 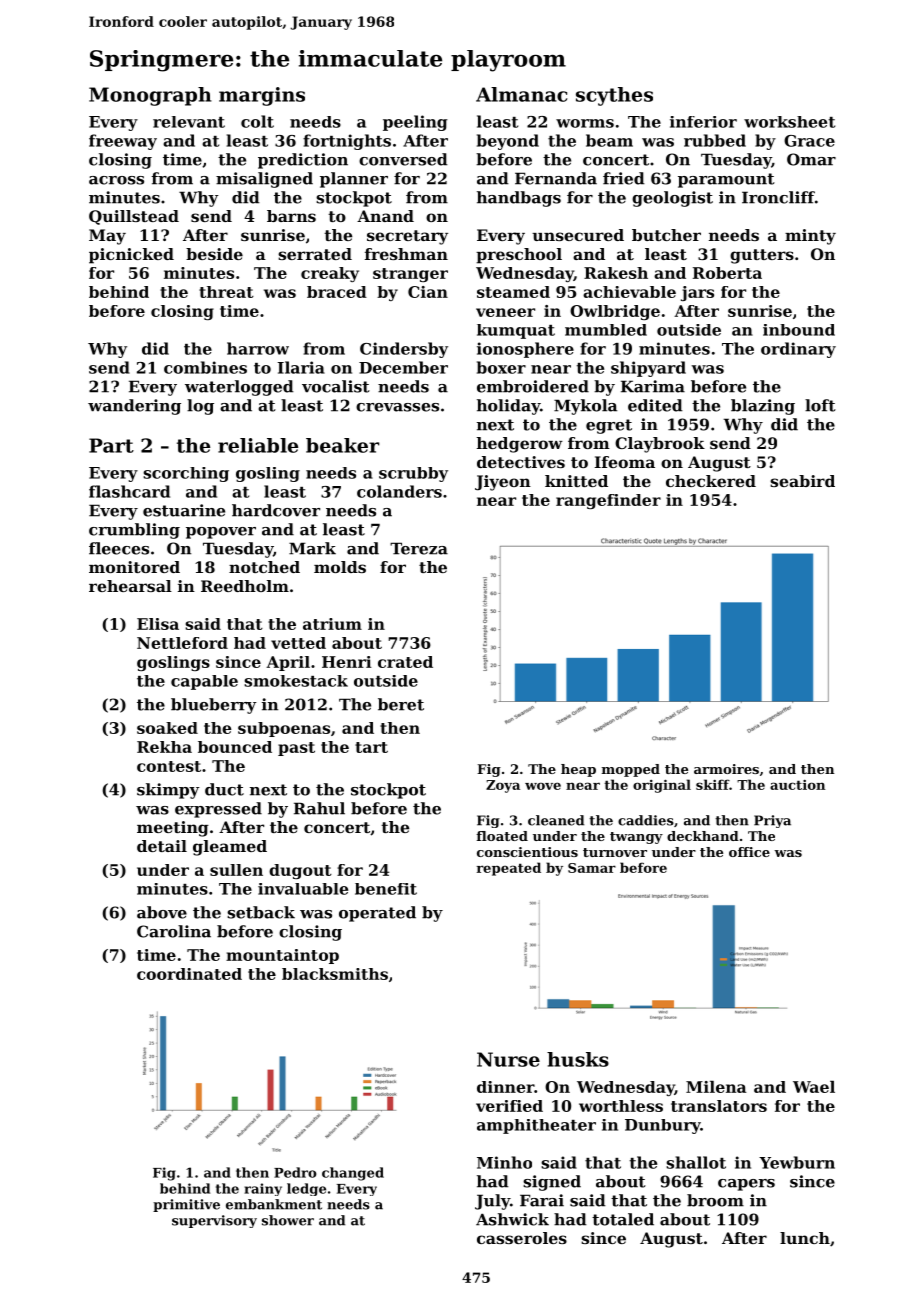 What do you see at coordinates (503, 483) in the document?
I see `Jiyeon` at bounding box center [503, 483].
